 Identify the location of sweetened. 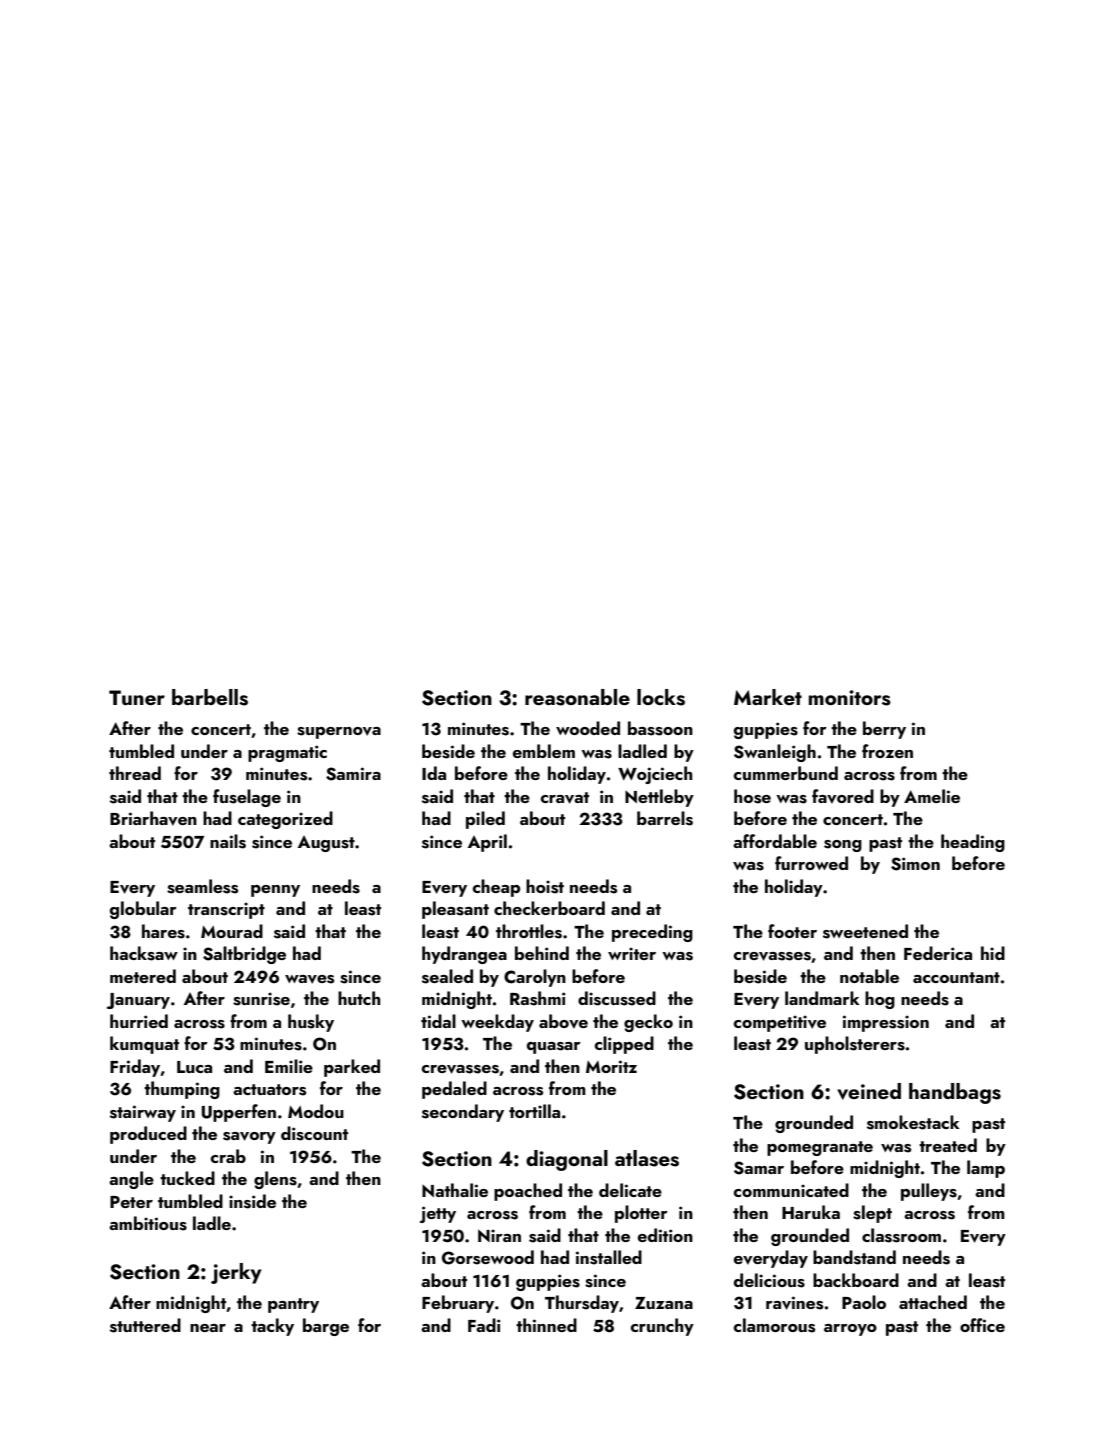
(865, 931).
